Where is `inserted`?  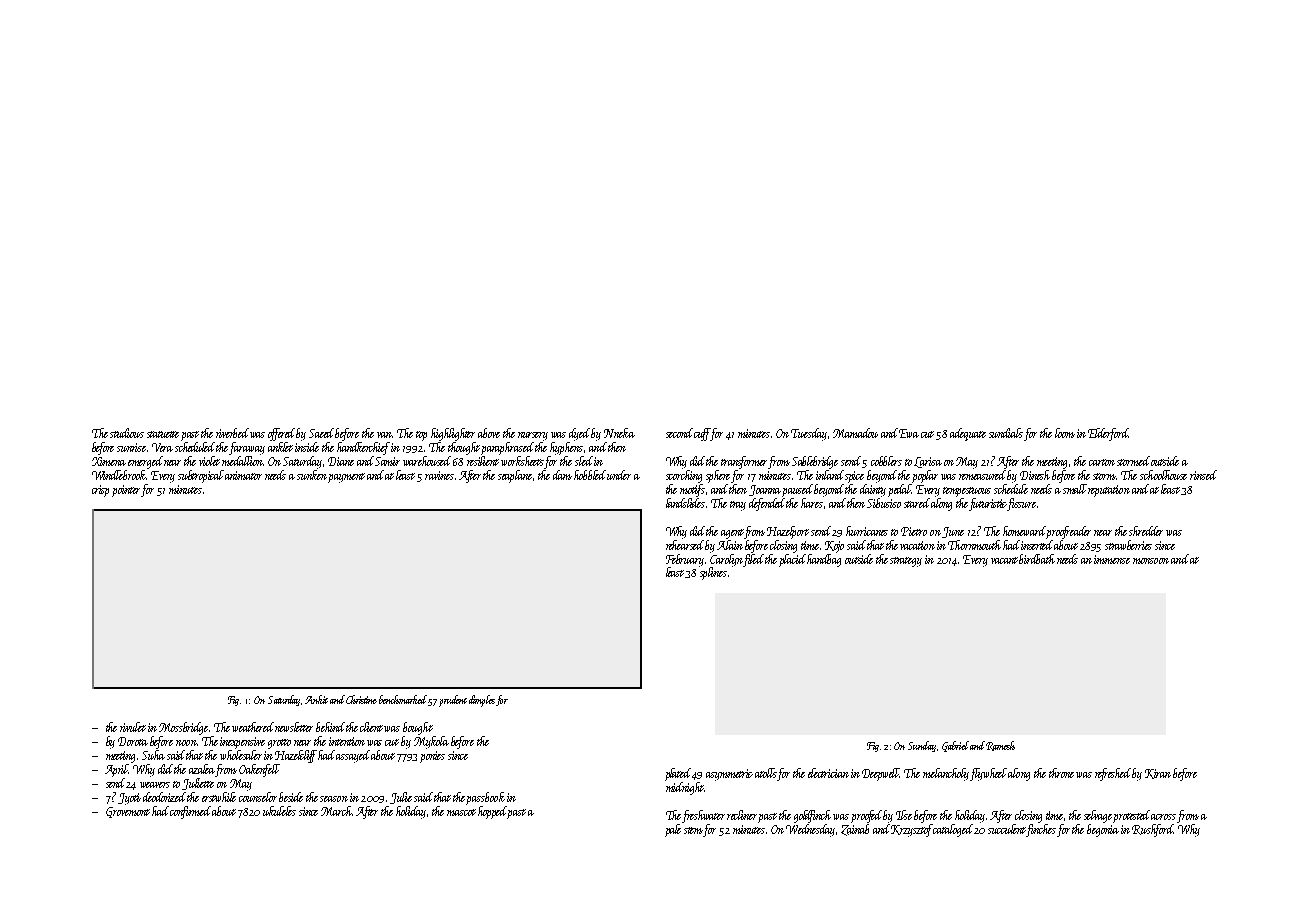
inserted is located at coordinates (1038, 545).
